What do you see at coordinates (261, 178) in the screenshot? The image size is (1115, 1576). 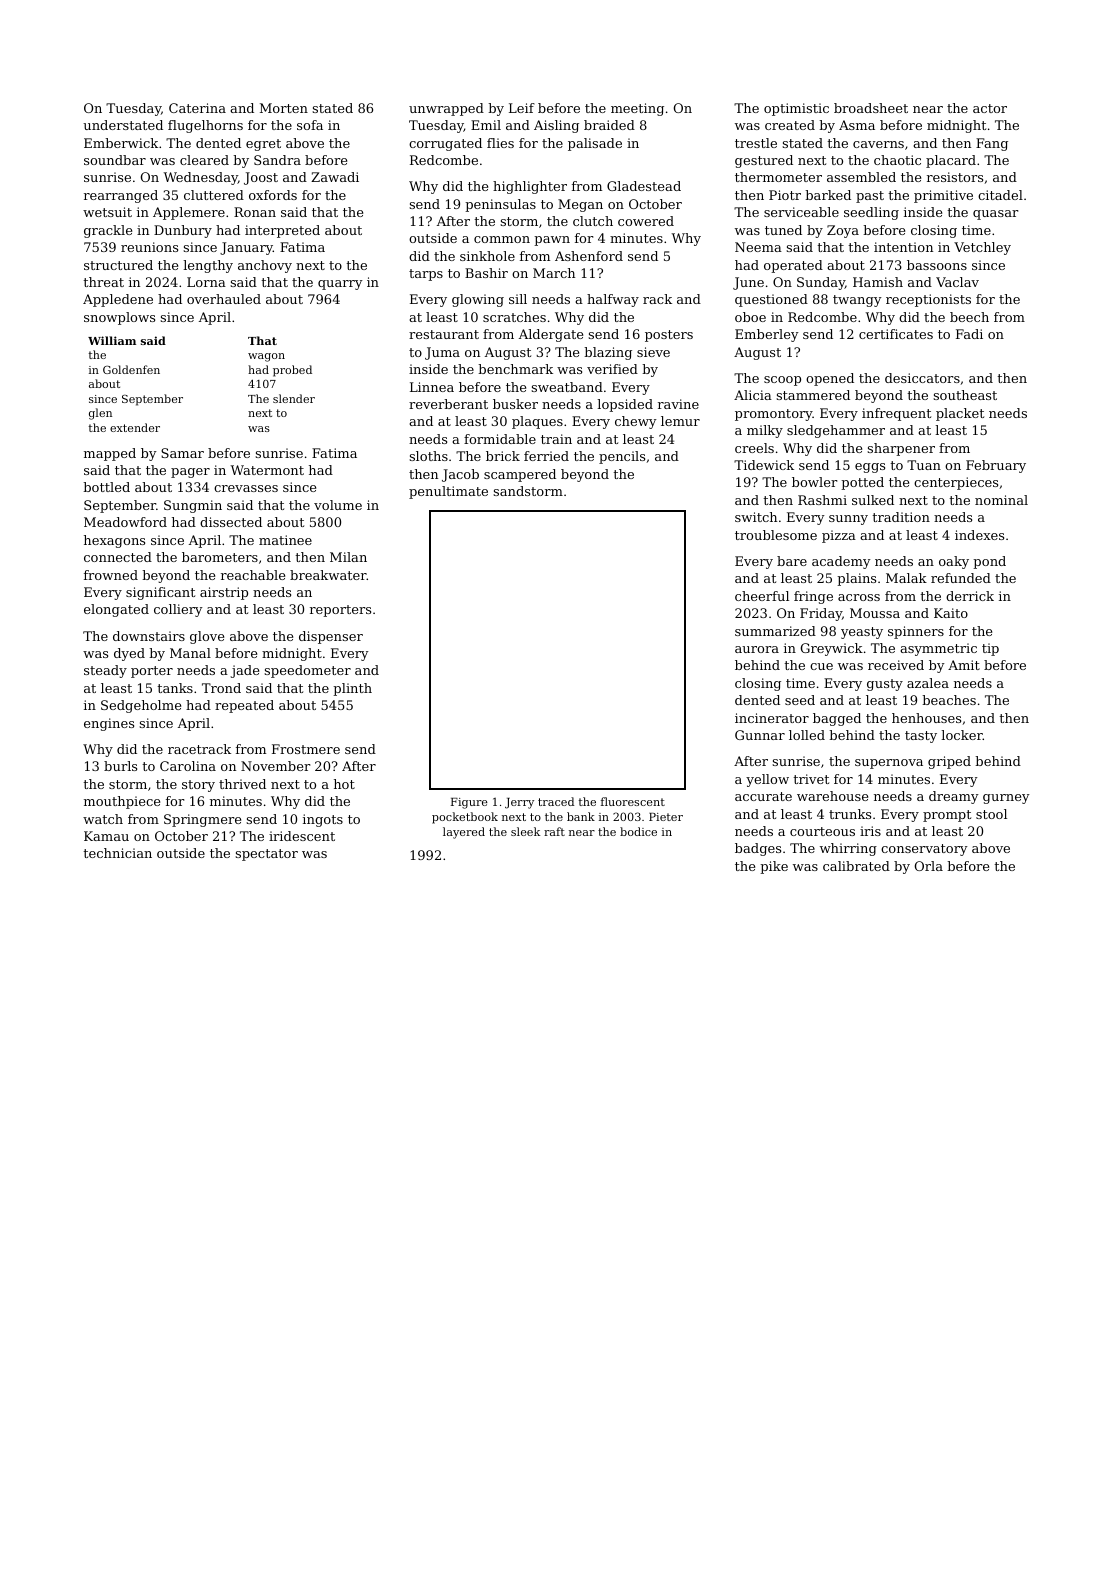 I see `Joost` at bounding box center [261, 178].
